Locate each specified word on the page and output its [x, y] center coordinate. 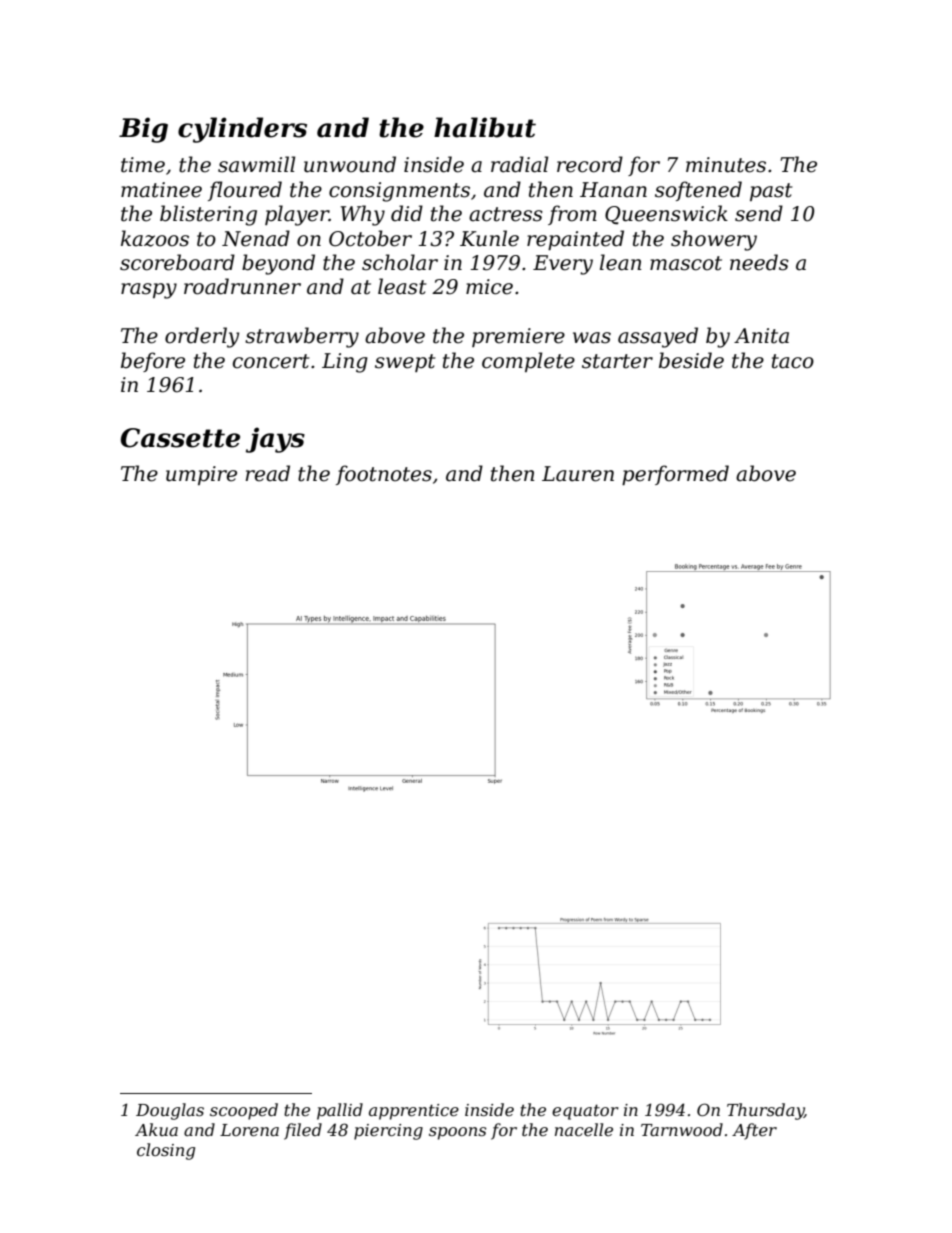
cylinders [242, 130]
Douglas [170, 1111]
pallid [340, 1111]
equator [585, 1112]
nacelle [584, 1129]
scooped [244, 1111]
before [153, 362]
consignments [399, 192]
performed [675, 475]
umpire [201, 475]
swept [405, 363]
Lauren [578, 474]
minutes [726, 165]
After [754, 1131]
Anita [761, 336]
